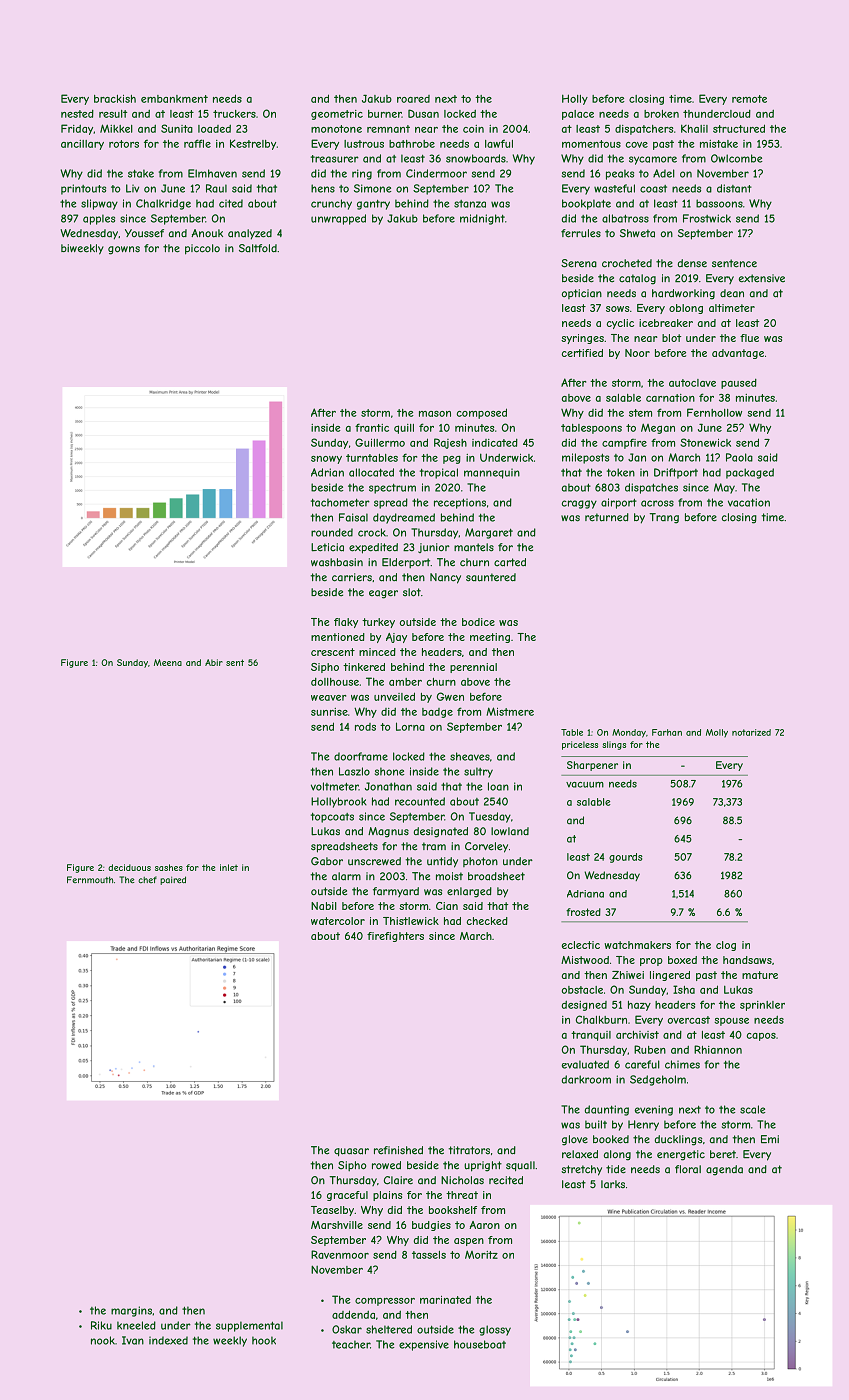  Describe the element at coordinates (133, 1340) in the screenshot. I see `Ivan` at that location.
